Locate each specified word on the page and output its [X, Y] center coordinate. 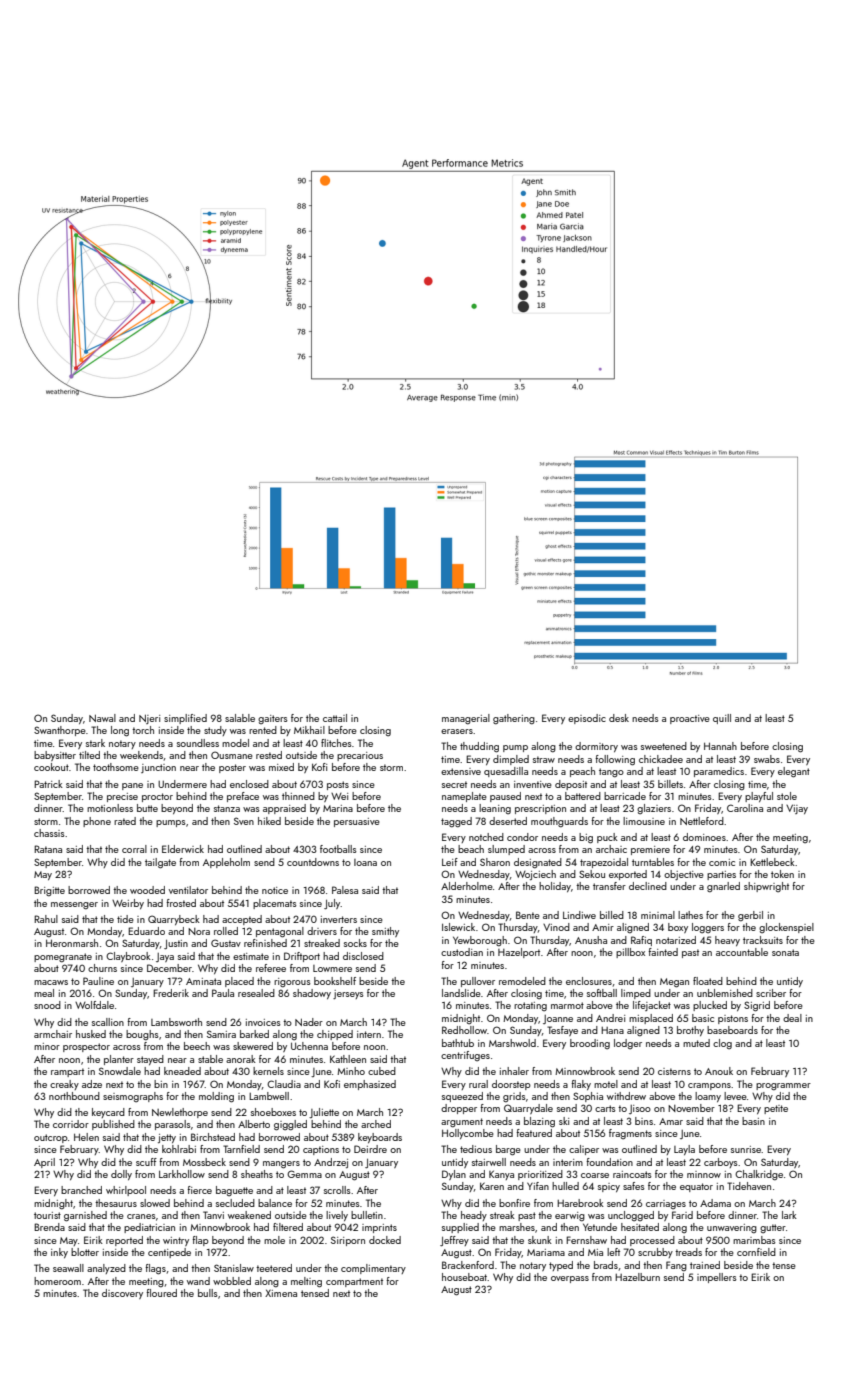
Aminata [203, 981]
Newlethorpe [180, 1113]
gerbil [750, 916]
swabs [767, 759]
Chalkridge [759, 1175]
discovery [122, 1294]
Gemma [304, 1174]
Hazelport [519, 953]
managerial [466, 719]
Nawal [102, 718]
